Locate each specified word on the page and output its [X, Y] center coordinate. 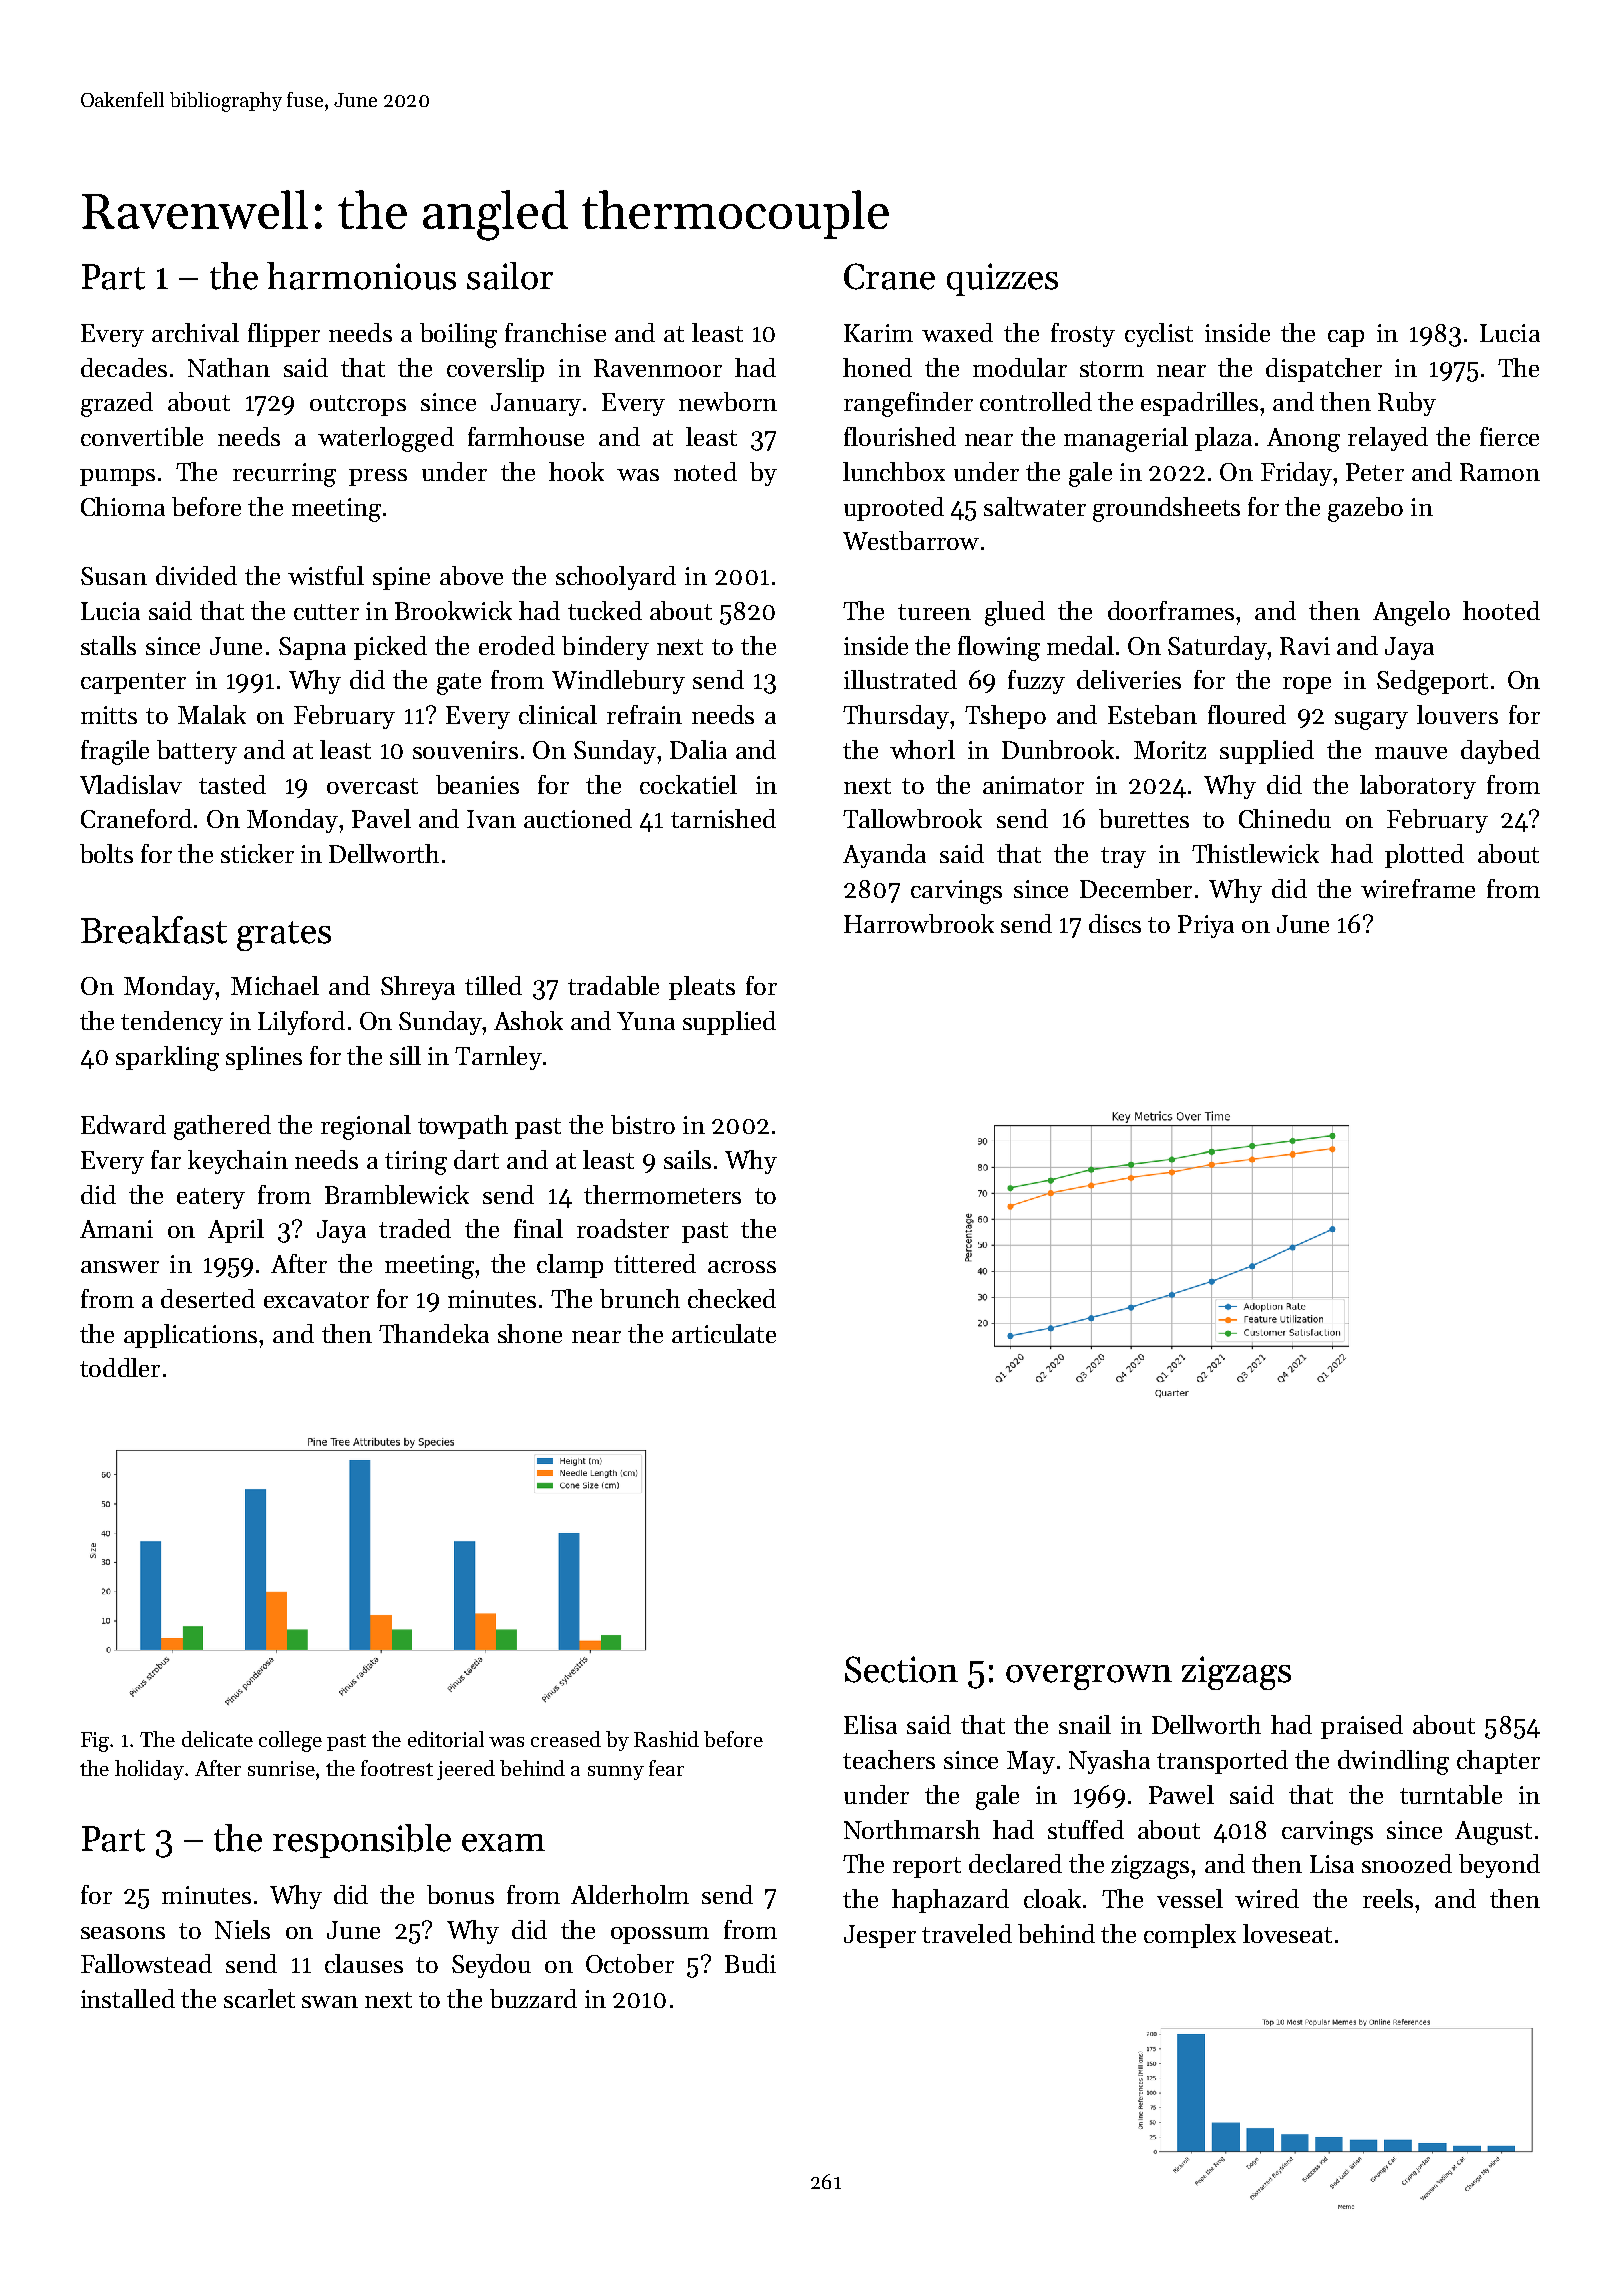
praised [1362, 1727]
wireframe [1418, 888]
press [378, 477]
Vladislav [131, 784]
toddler [120, 1367]
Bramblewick [397, 1194]
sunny [616, 1773]
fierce [1509, 436]
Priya [1206, 926]
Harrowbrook [919, 923]
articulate [724, 1333]
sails [687, 1159]
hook [576, 471]
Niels [242, 1929]
